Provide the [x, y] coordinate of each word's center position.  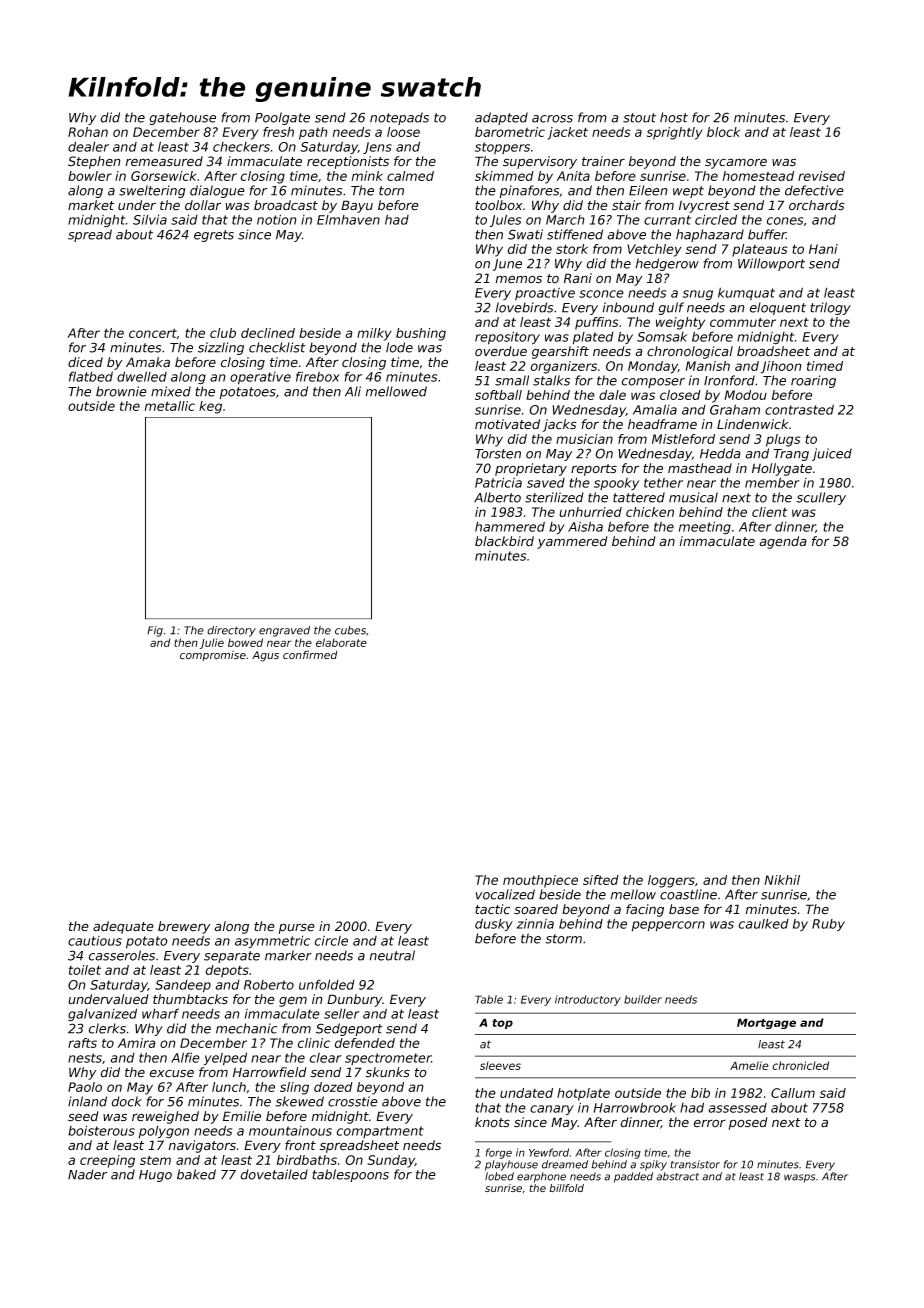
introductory [588, 1000]
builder [643, 999]
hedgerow [667, 264]
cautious [95, 941]
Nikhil [782, 880]
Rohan [88, 132]
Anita [573, 176]
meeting [705, 528]
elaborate [341, 642]
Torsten [498, 454]
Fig [155, 631]
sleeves [500, 1065]
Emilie [242, 1116]
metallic [170, 406]
